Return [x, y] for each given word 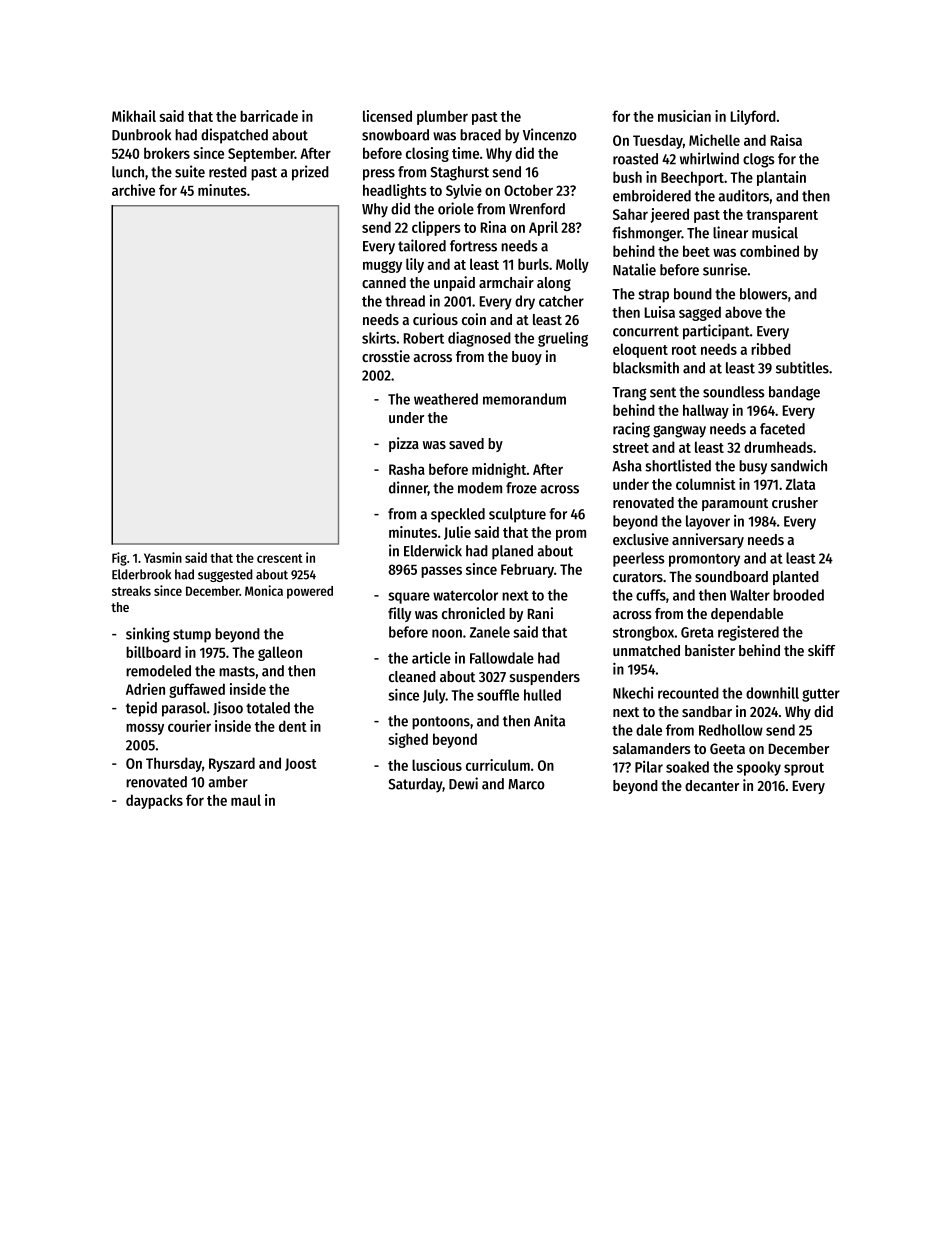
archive [133, 190]
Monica [264, 590]
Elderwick [433, 550]
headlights [395, 191]
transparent [782, 216]
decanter [712, 785]
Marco [526, 784]
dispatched [234, 136]
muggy [382, 267]
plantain [781, 178]
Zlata [800, 484]
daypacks [154, 801]
